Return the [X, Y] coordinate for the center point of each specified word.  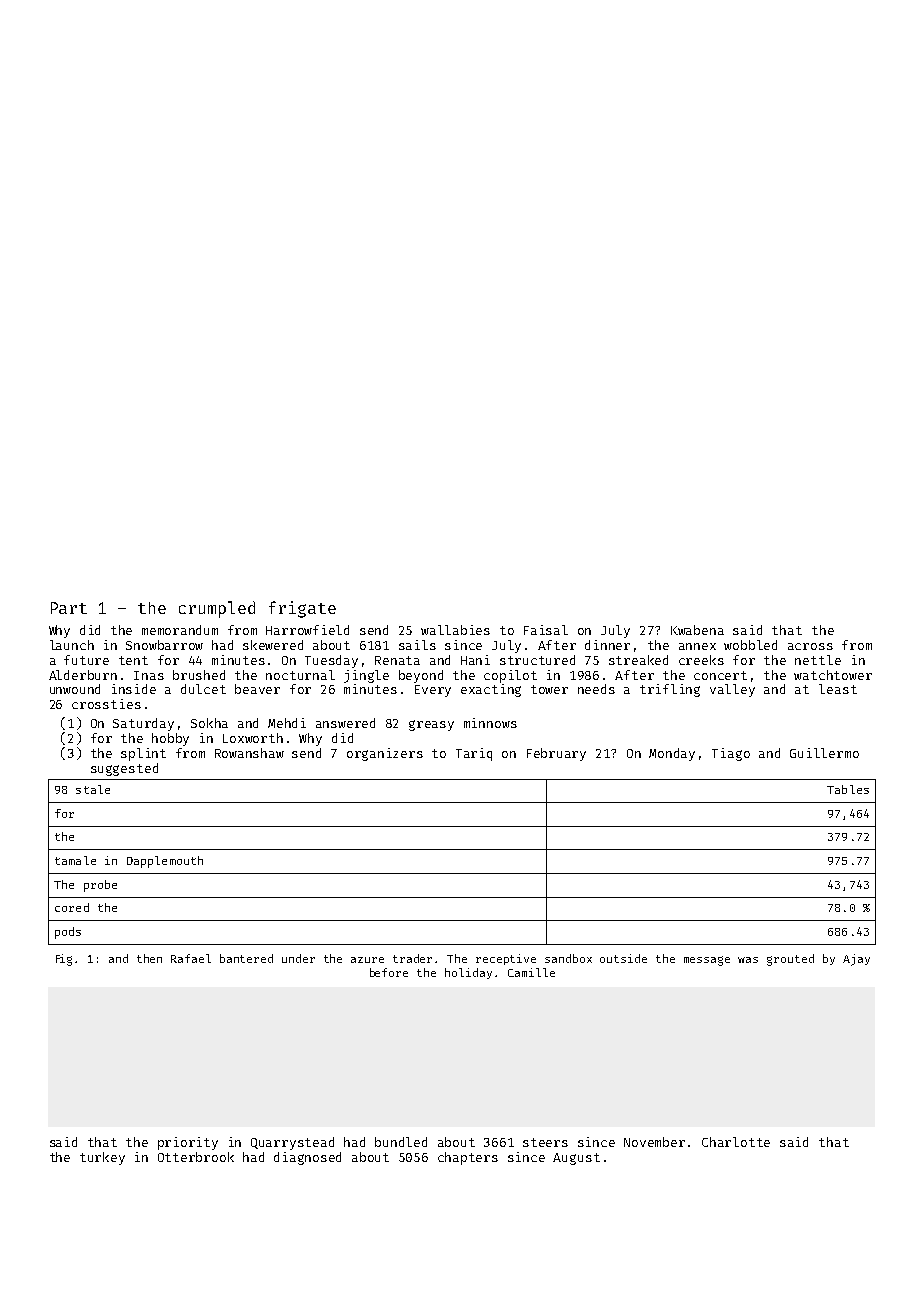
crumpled [217, 609]
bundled [401, 1142]
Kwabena [697, 630]
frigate [302, 609]
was [748, 960]
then [149, 958]
